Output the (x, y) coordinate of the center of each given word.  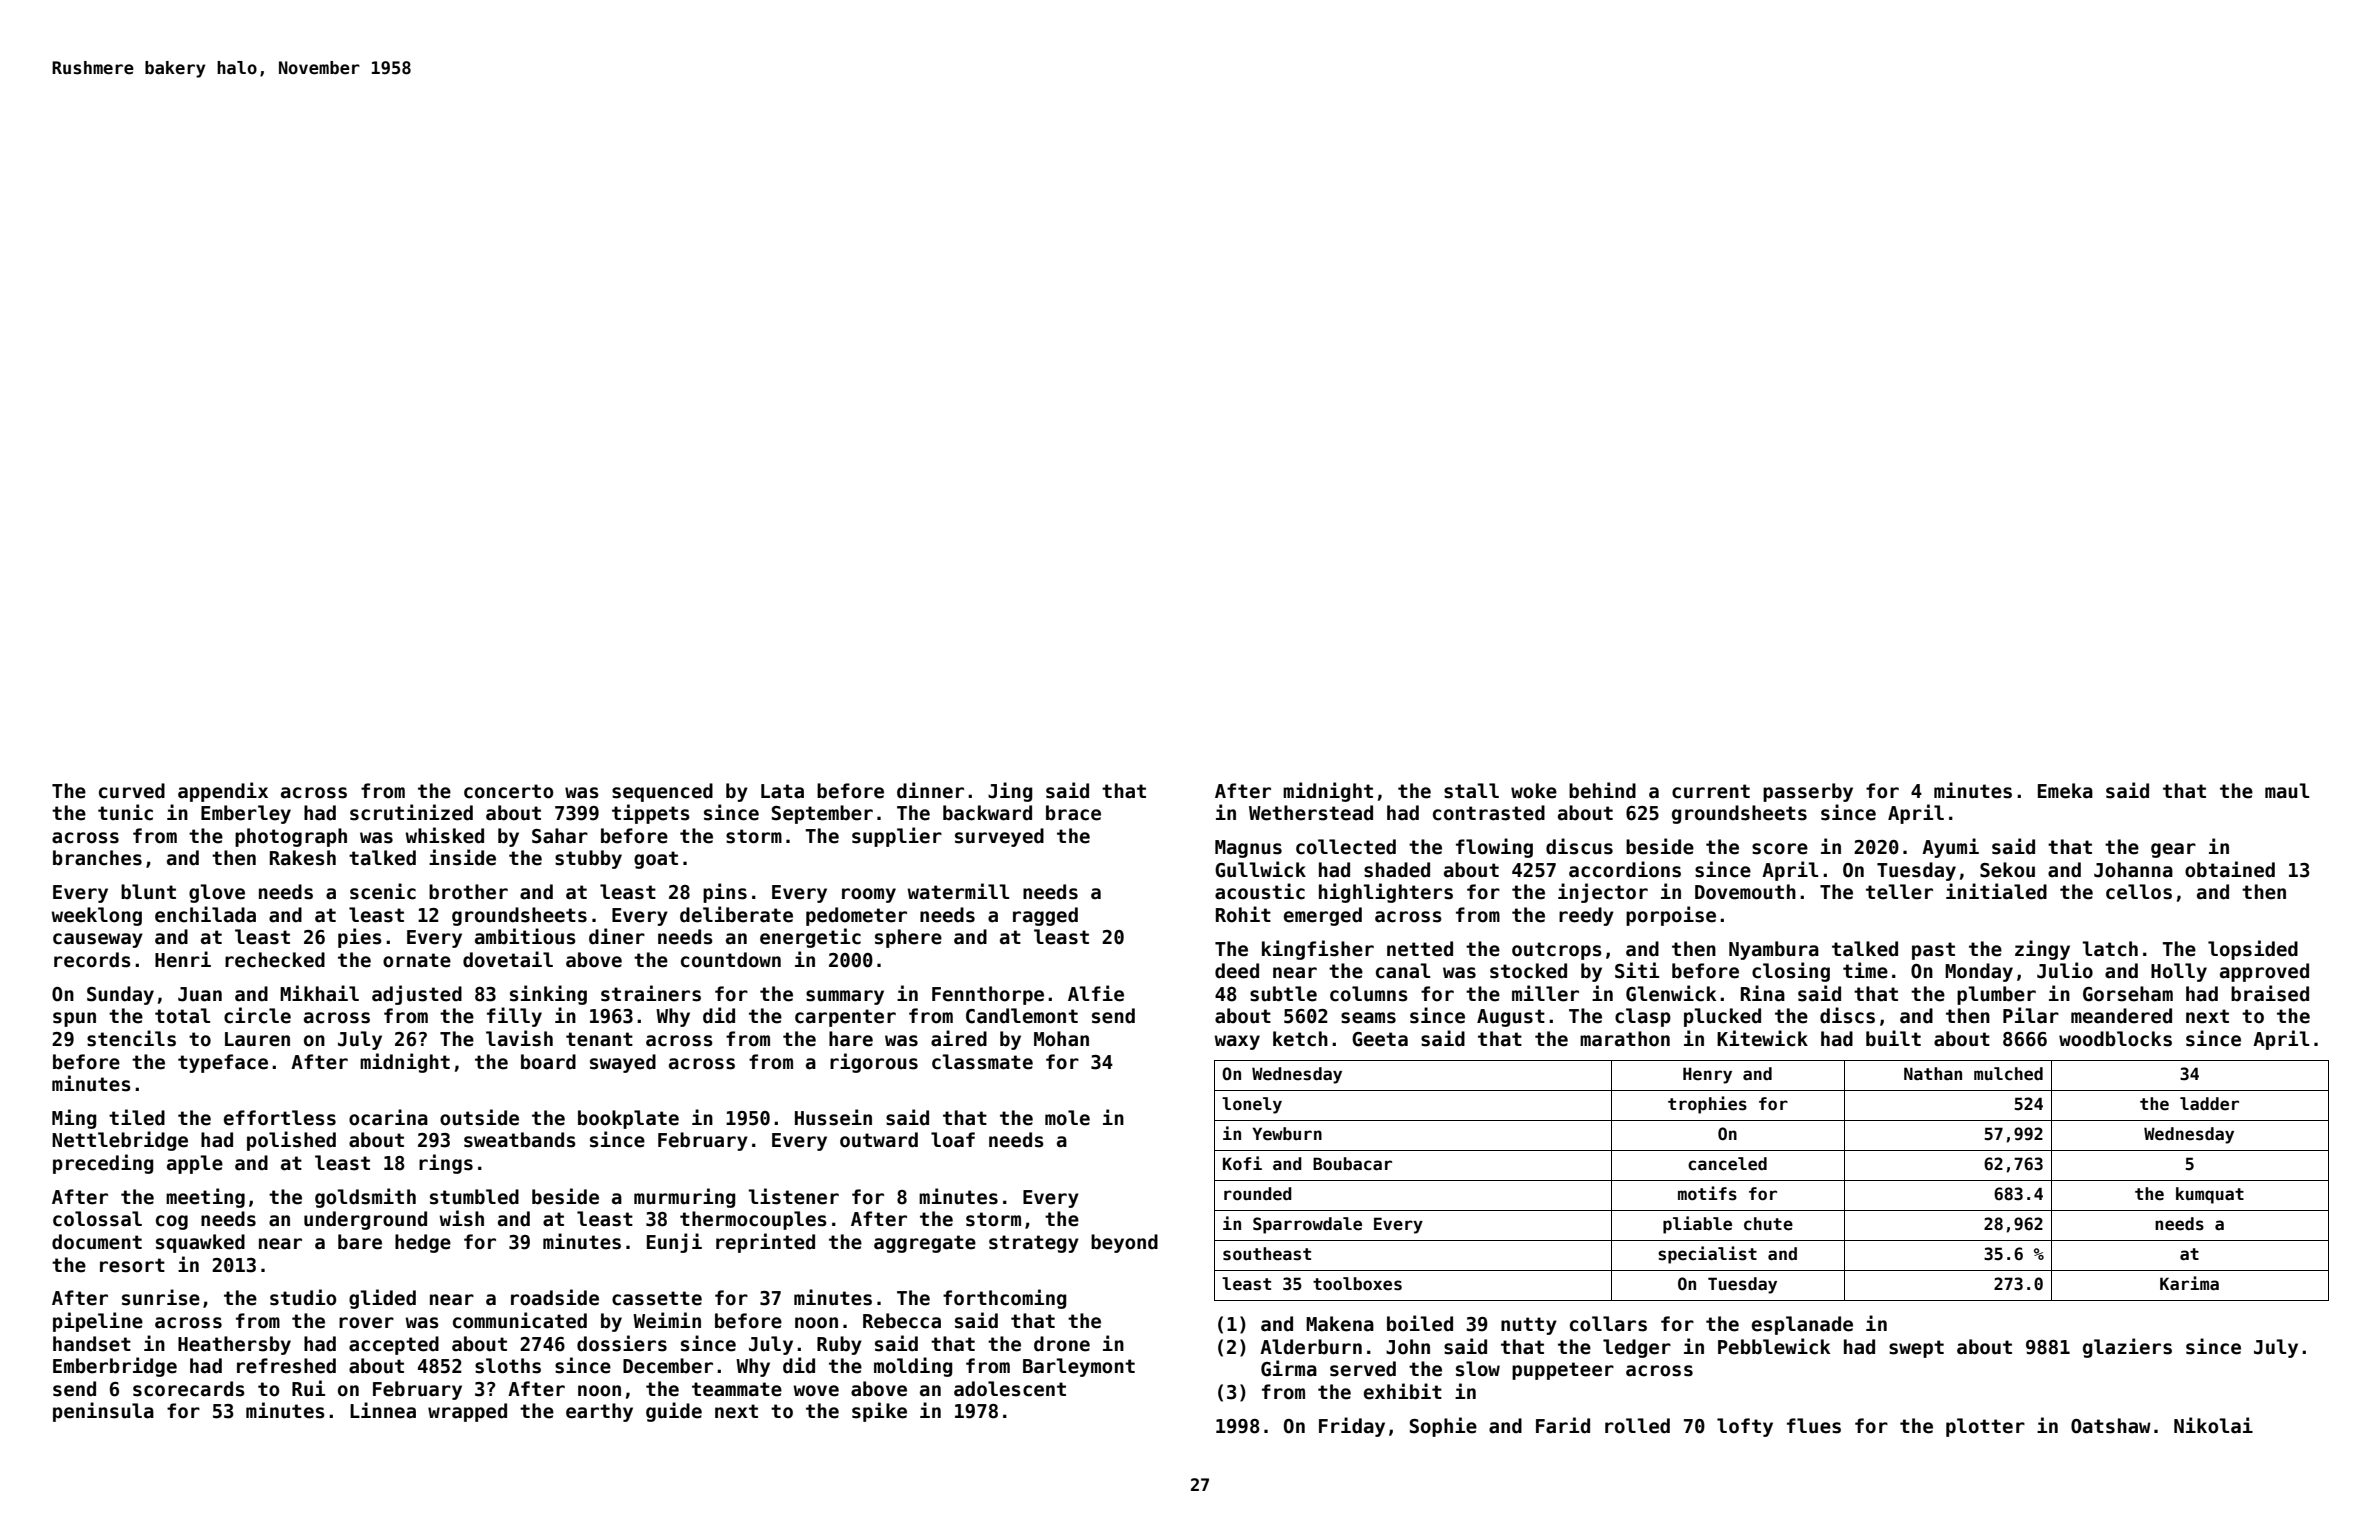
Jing (1010, 792)
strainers (651, 993)
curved (132, 791)
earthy (599, 1412)
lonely (1252, 1105)
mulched (2008, 1074)
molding (913, 1367)
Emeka (2065, 791)
